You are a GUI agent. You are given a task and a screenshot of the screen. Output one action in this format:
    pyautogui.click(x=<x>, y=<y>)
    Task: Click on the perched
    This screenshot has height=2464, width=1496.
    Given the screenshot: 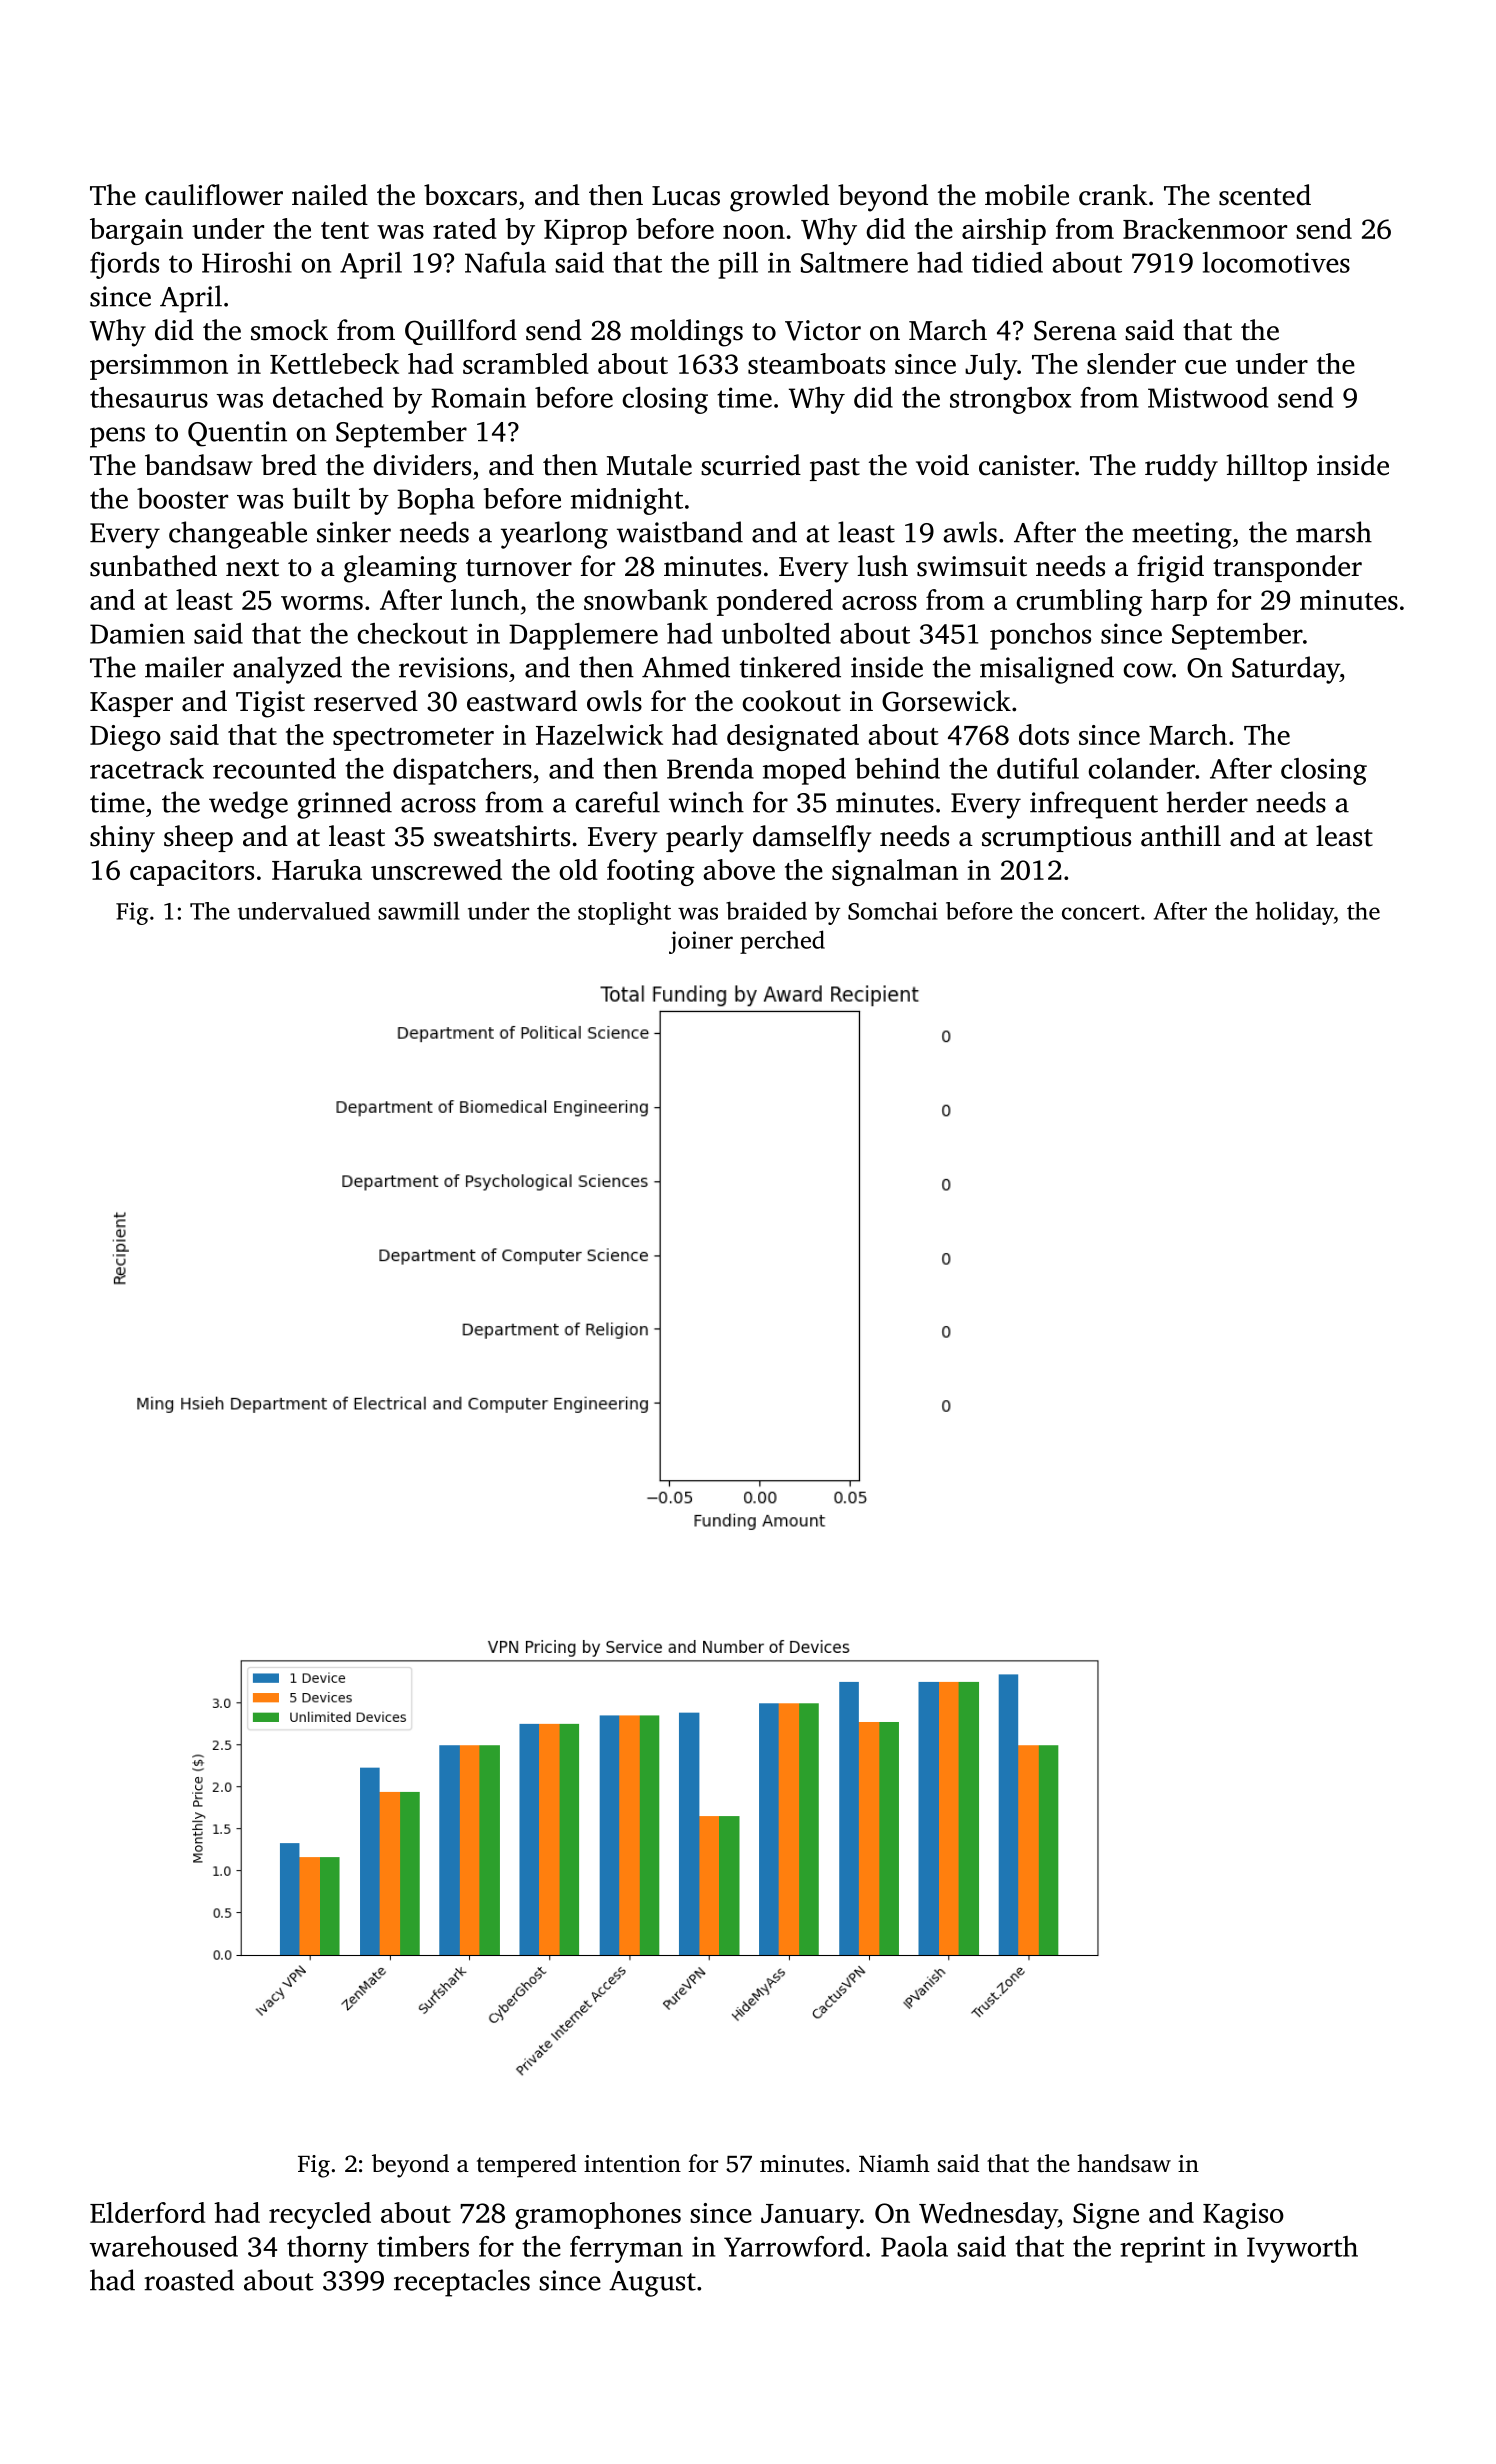 What is the action you would take?
    pyautogui.click(x=782, y=942)
